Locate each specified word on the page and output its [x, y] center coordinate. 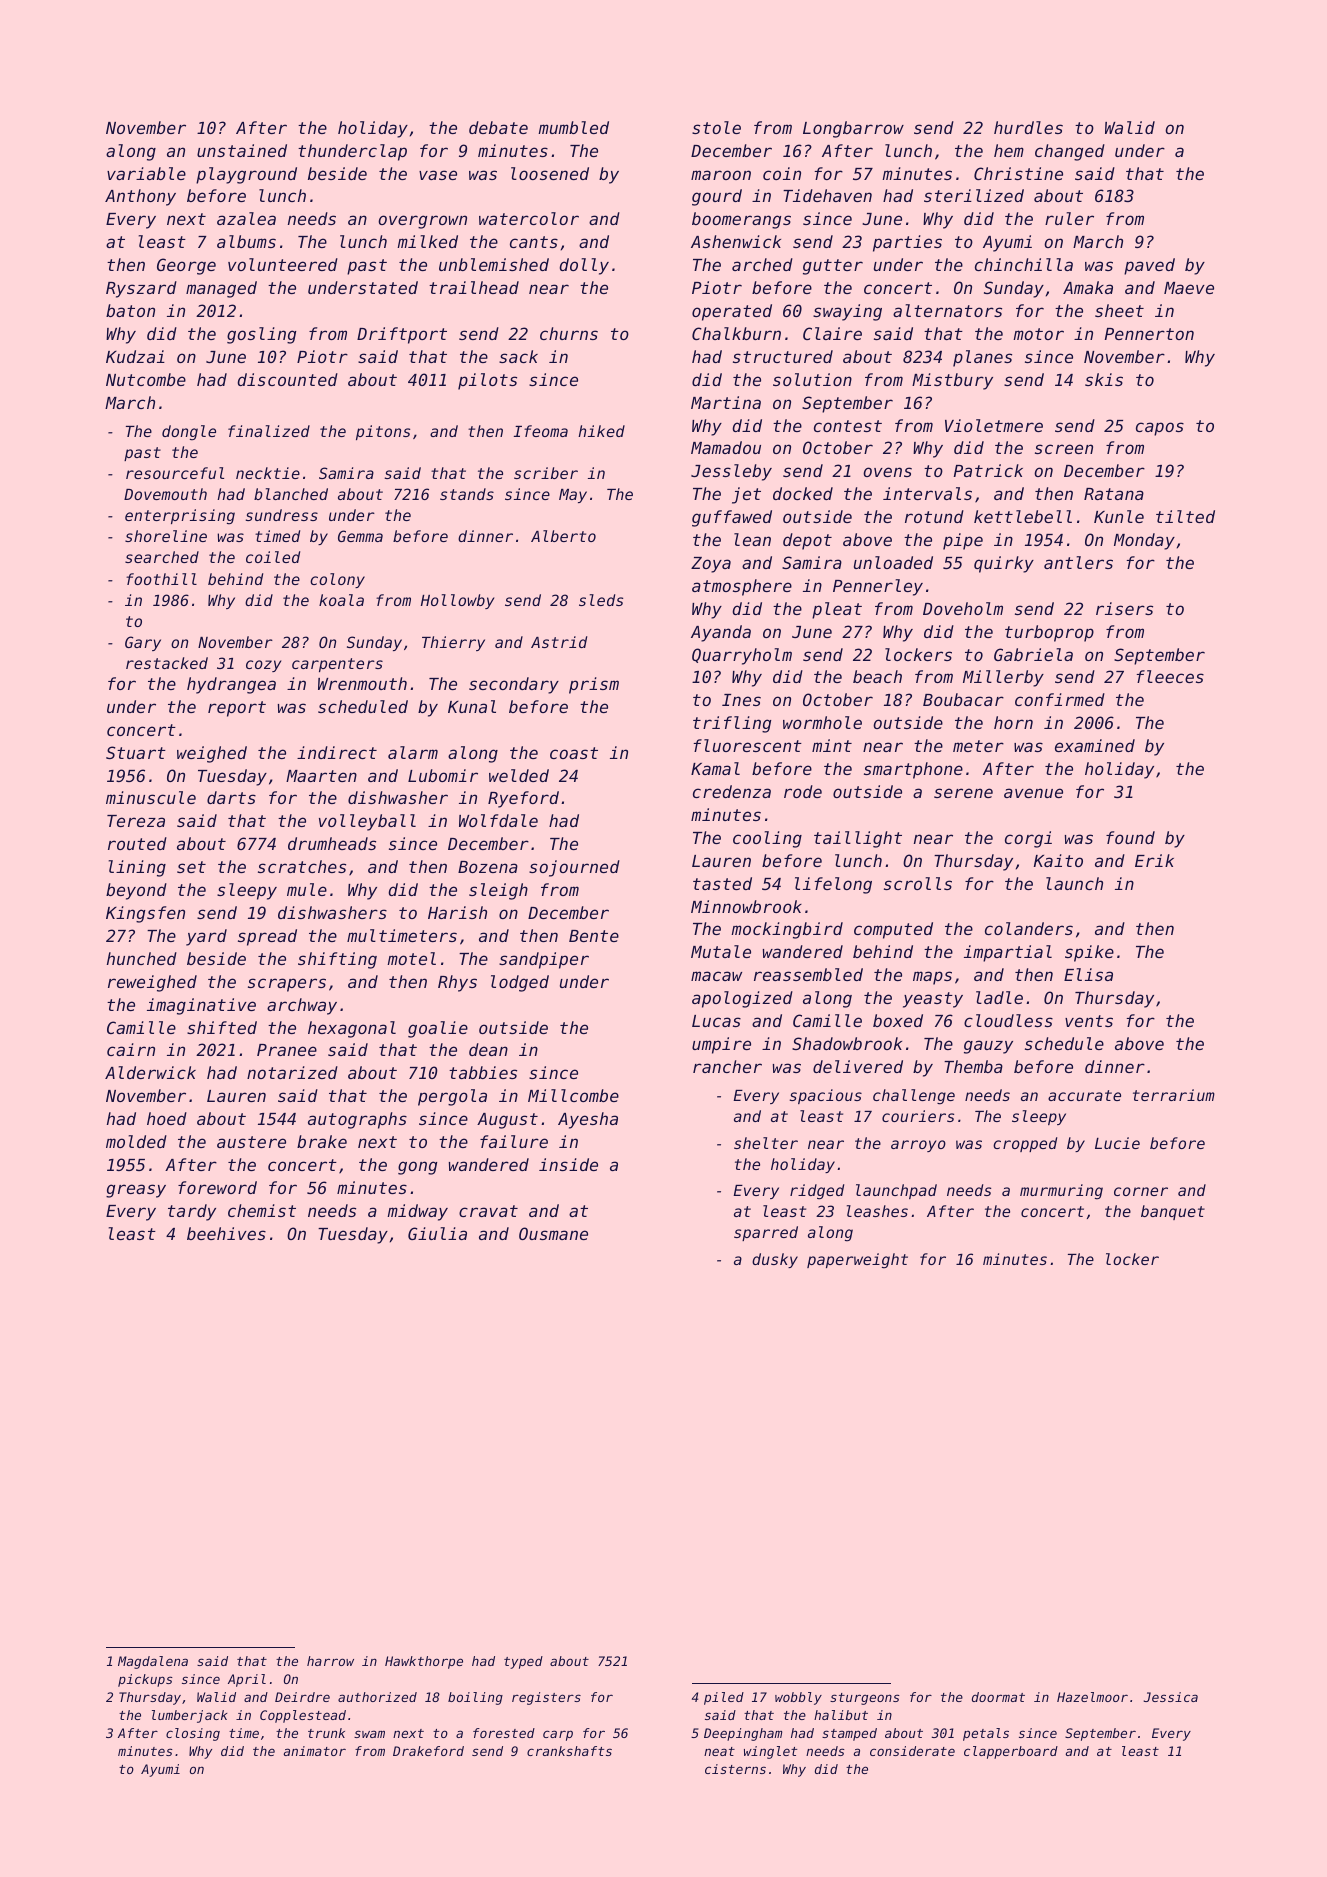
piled [724, 1698]
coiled [273, 557]
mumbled [573, 127]
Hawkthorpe [424, 1662]
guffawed [732, 518]
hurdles [1028, 127]
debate [498, 127]
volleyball [367, 822]
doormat [998, 1697]
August [507, 1121]
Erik [1154, 860]
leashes [877, 1211]
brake [322, 1141]
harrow [330, 1661]
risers [1124, 608]
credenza [732, 791]
